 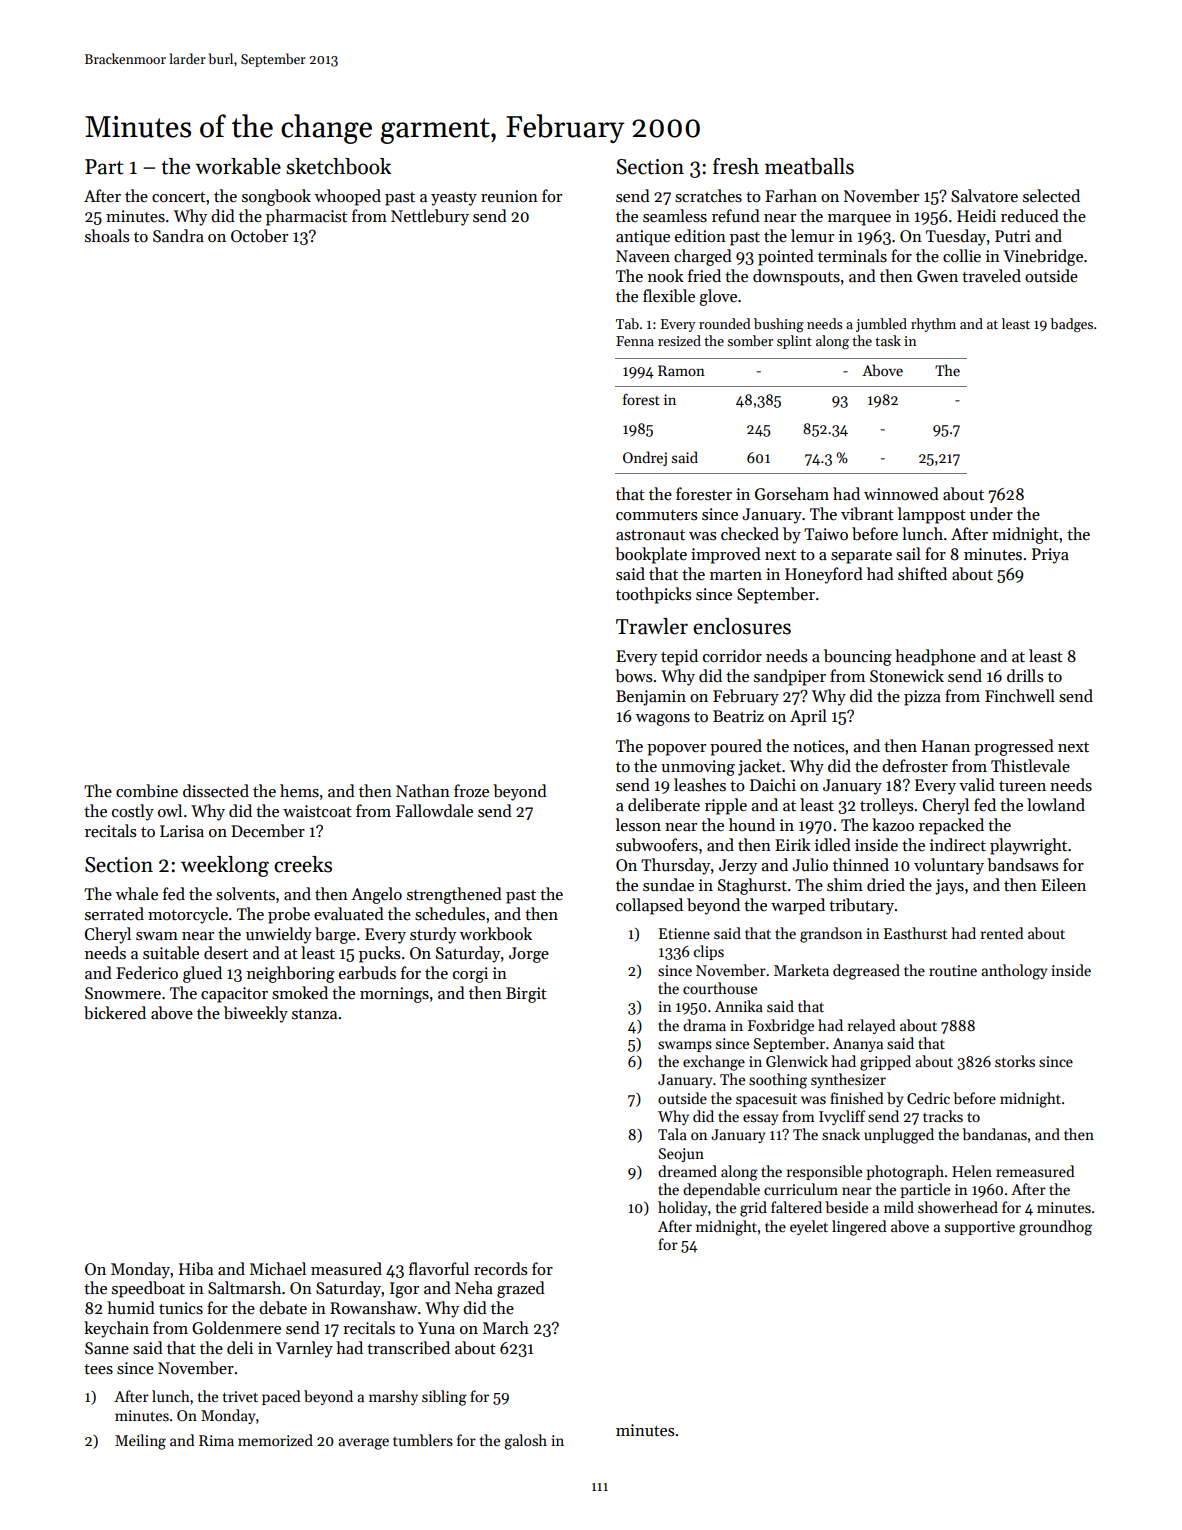 I want to click on galosh, so click(x=525, y=1442).
